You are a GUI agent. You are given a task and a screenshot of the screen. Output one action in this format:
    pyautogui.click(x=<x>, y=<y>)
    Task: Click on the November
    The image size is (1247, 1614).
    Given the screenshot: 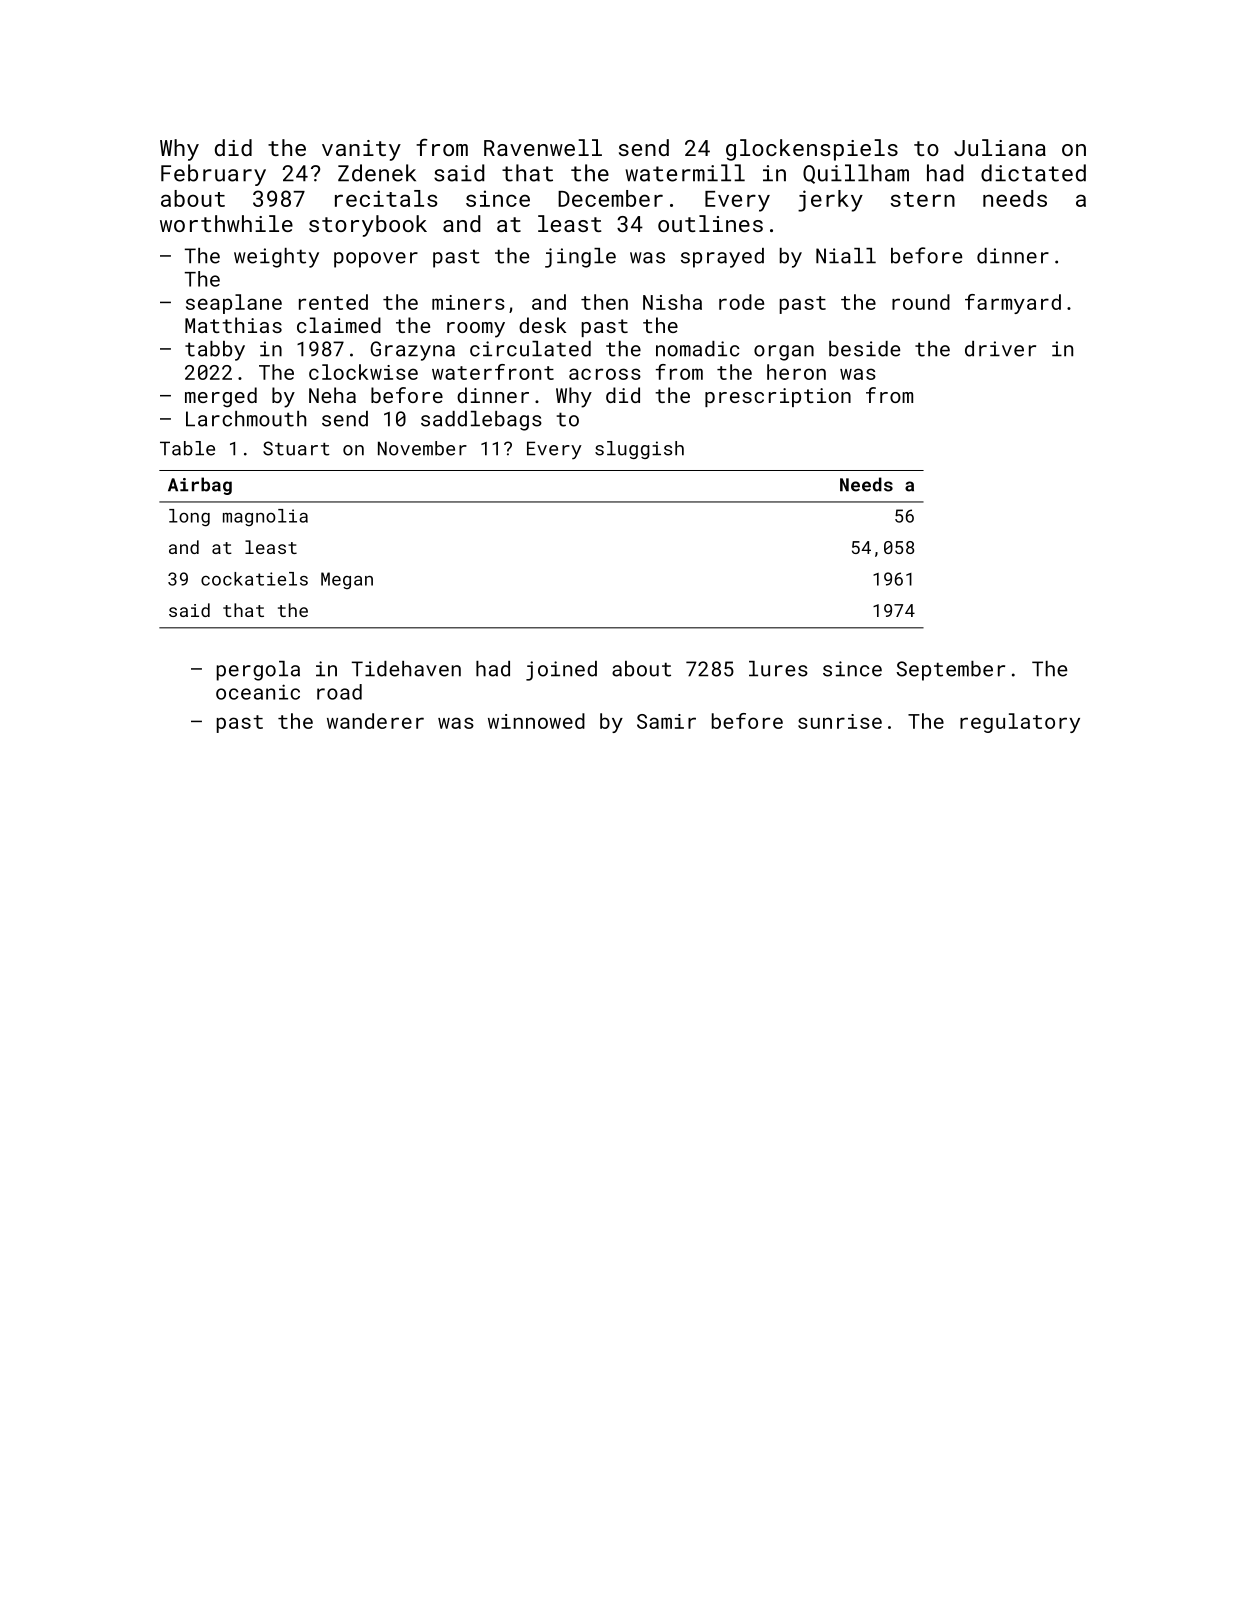 What is the action you would take?
    pyautogui.click(x=422, y=448)
